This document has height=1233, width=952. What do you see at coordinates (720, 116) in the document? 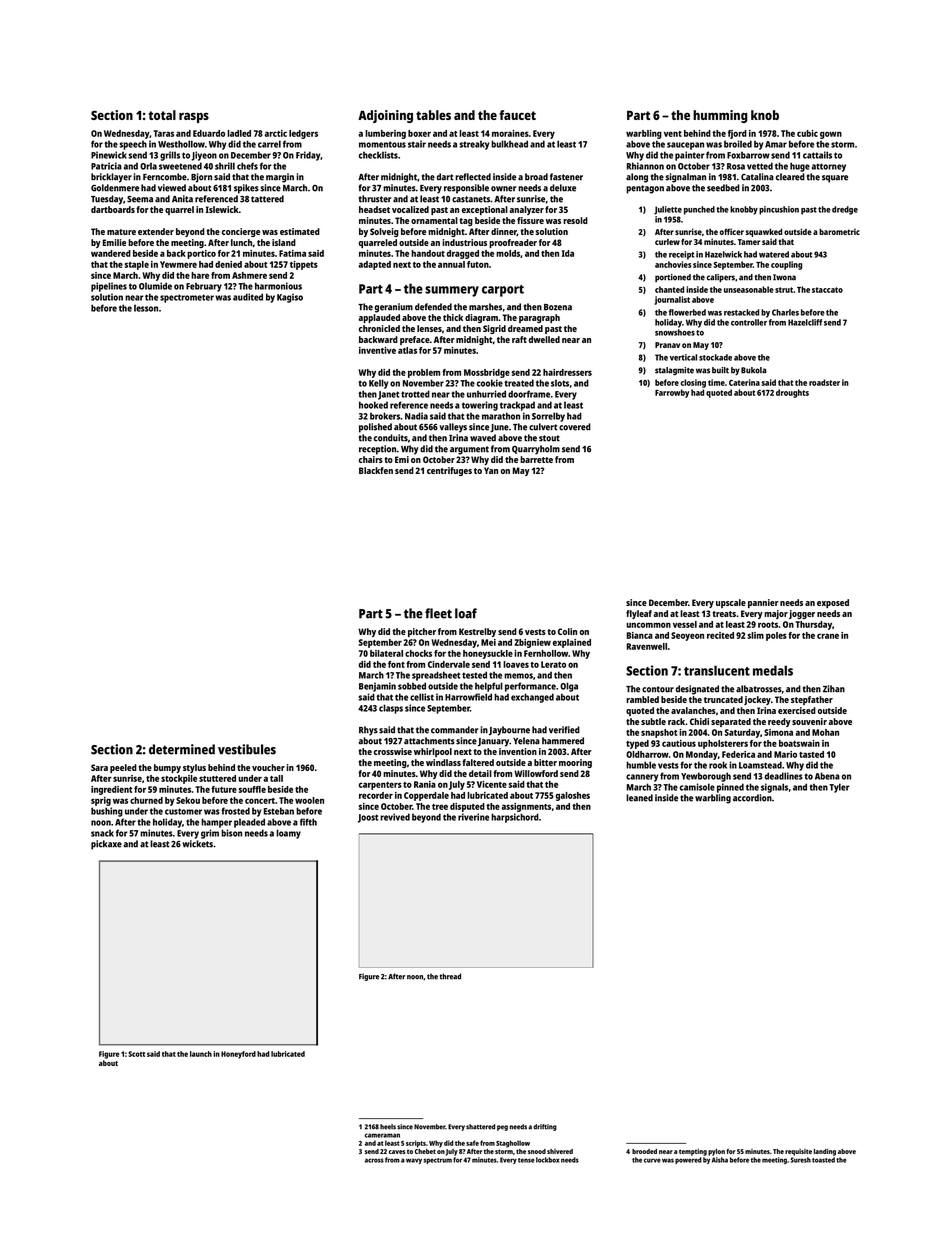
I see `humming` at bounding box center [720, 116].
